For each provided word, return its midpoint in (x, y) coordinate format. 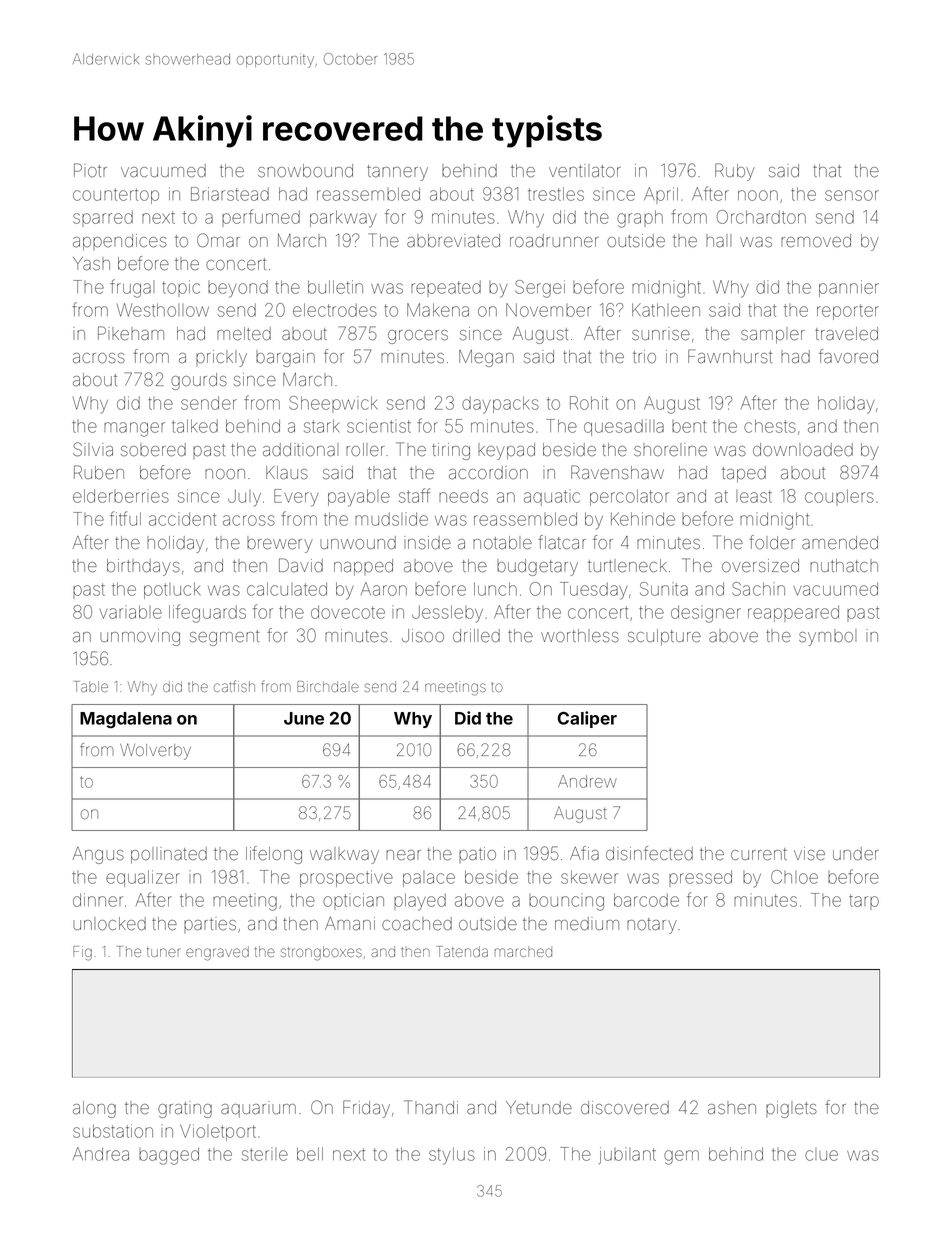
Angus (98, 855)
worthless (580, 635)
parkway (343, 219)
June (304, 718)
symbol (827, 637)
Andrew (587, 781)
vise (809, 853)
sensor (852, 195)
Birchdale (328, 686)
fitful (125, 518)
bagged (169, 1156)
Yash (91, 263)
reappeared (793, 613)
